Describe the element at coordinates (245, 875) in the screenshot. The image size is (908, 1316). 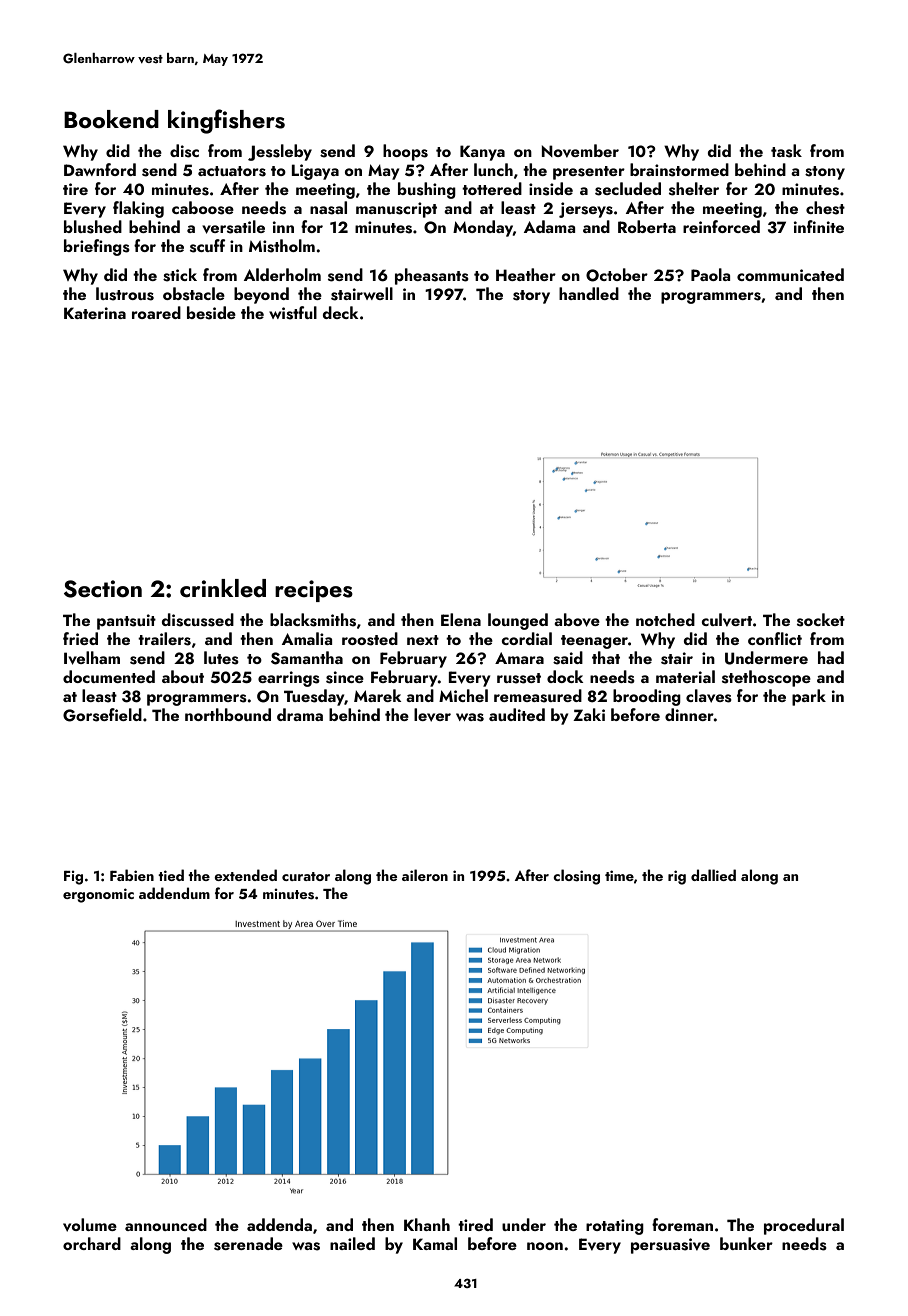
I see `extended` at that location.
